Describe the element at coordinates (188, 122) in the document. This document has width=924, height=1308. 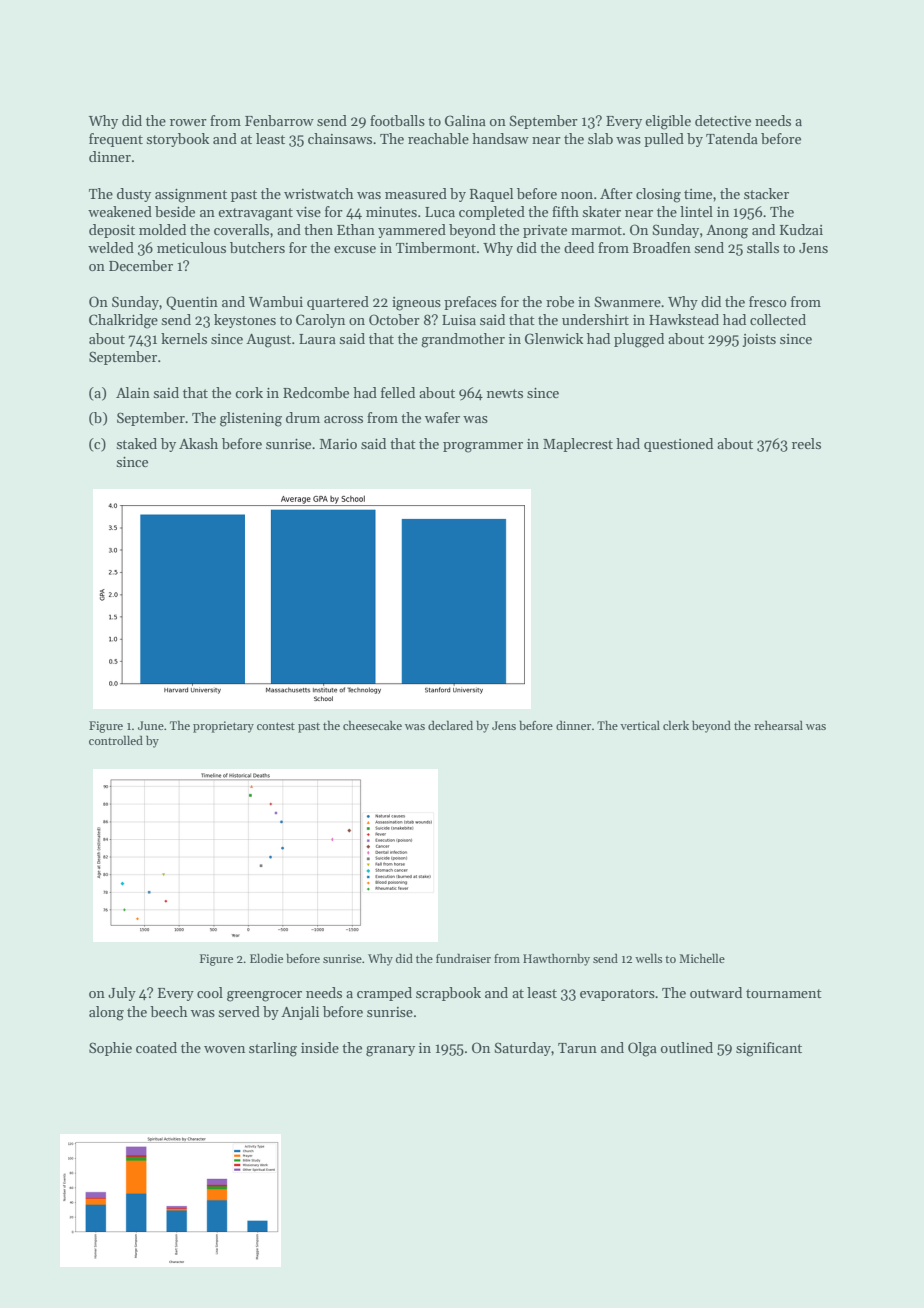
I see `rower` at that location.
